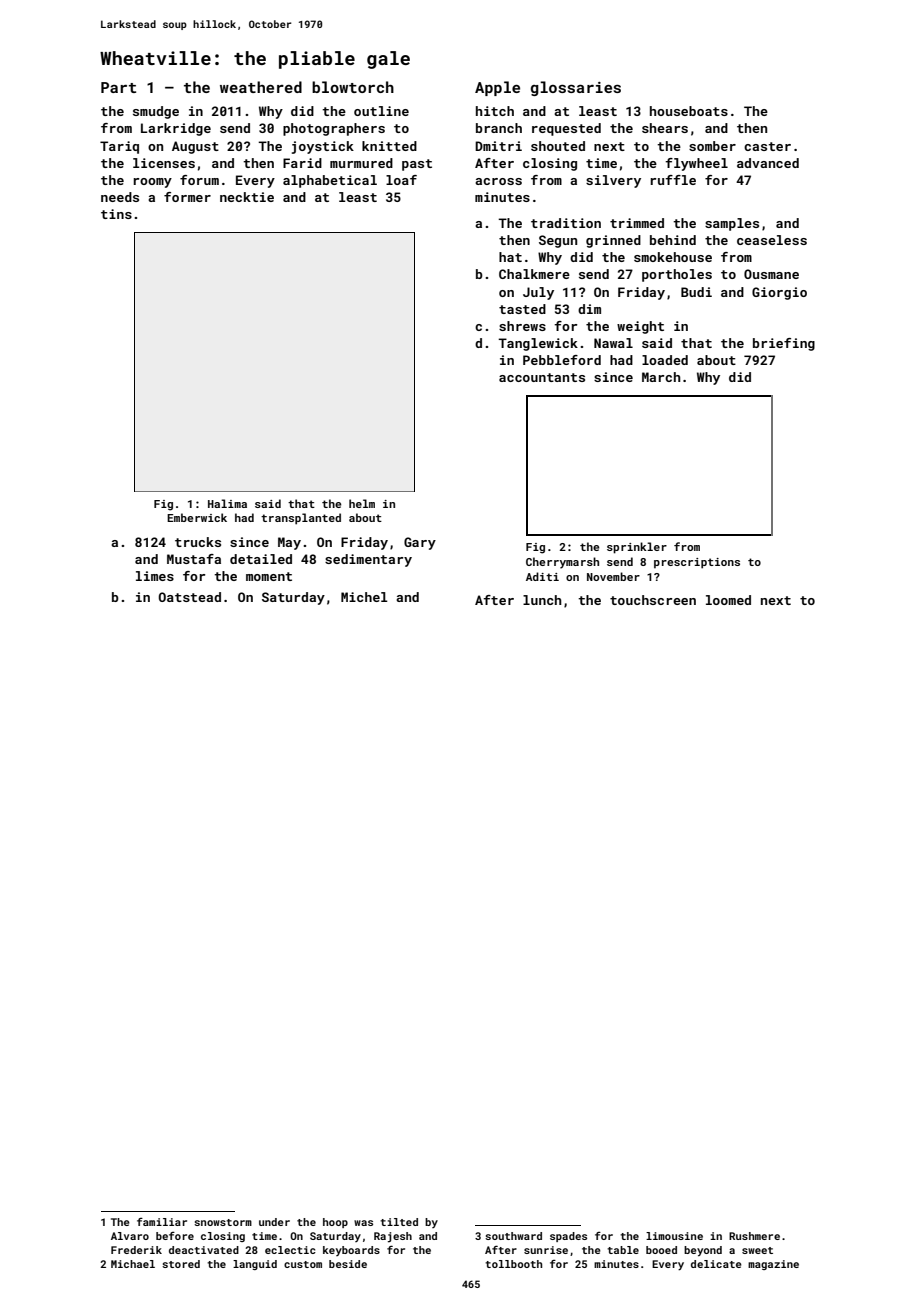  Describe the element at coordinates (542, 377) in the screenshot. I see `accountants` at that location.
